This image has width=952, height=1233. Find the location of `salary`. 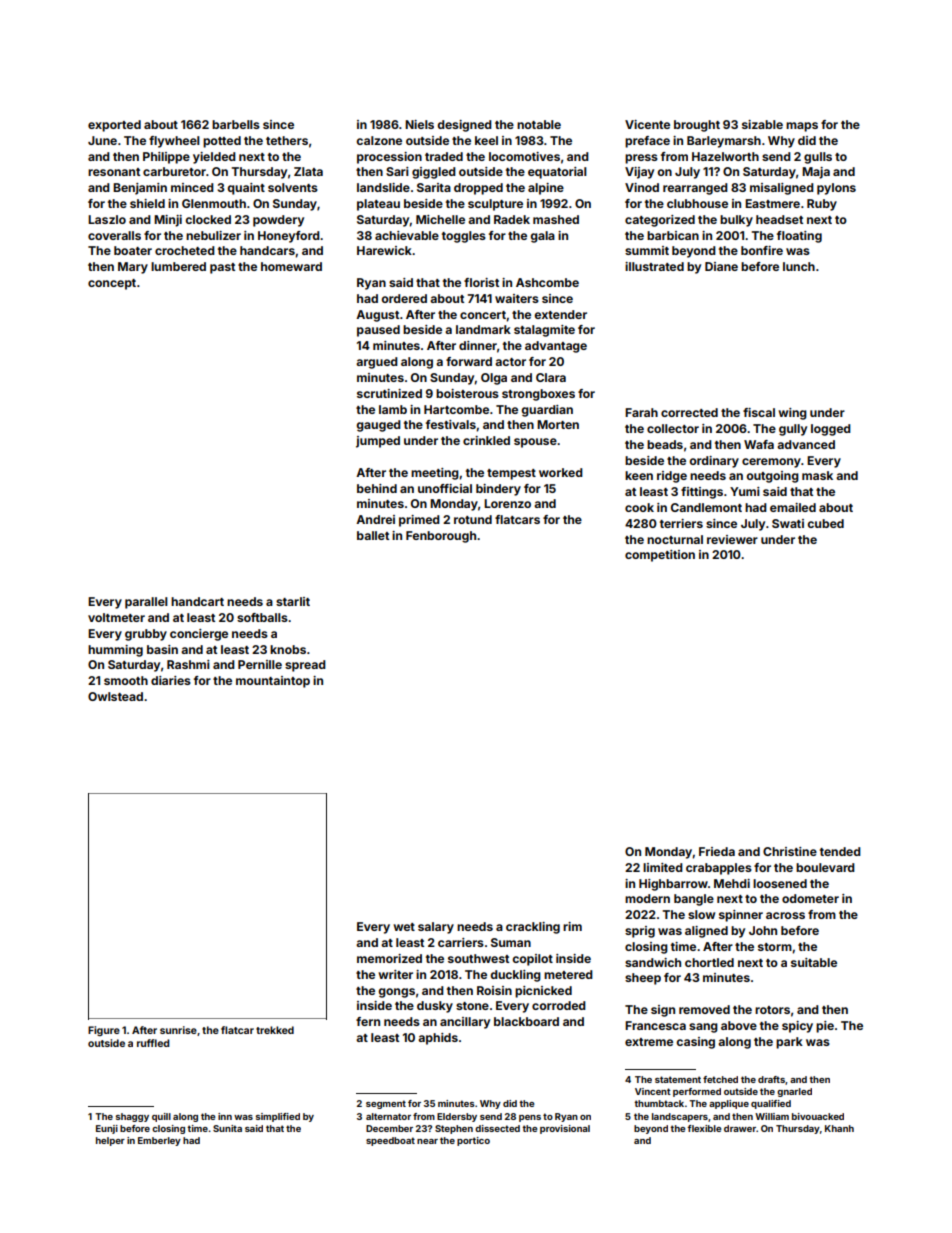

salary is located at coordinates (436, 928).
